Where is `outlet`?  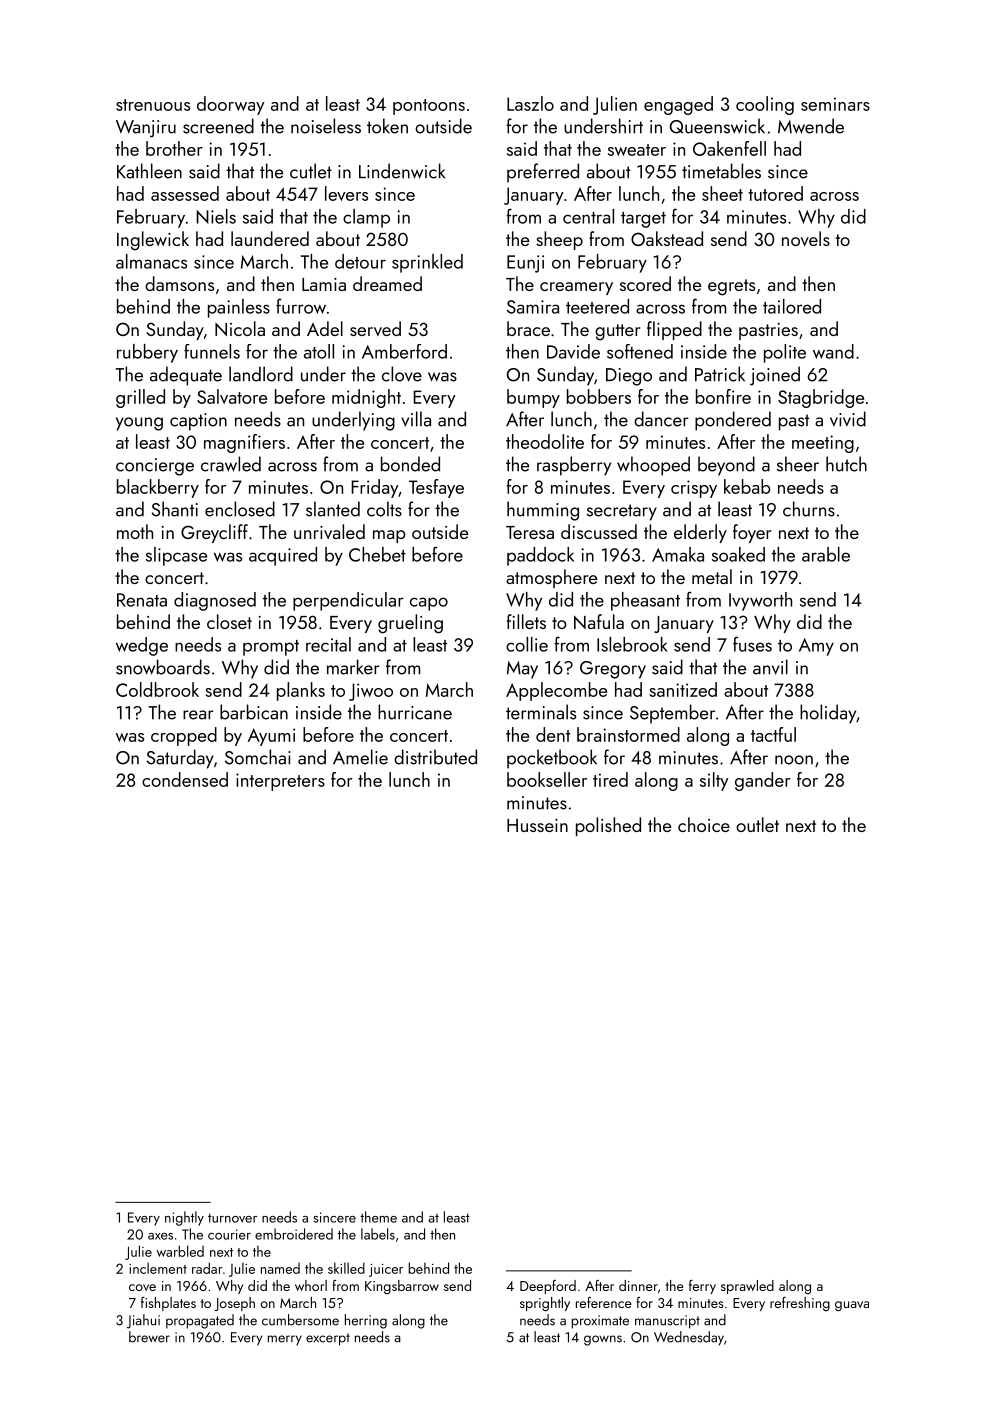 outlet is located at coordinates (757, 824).
